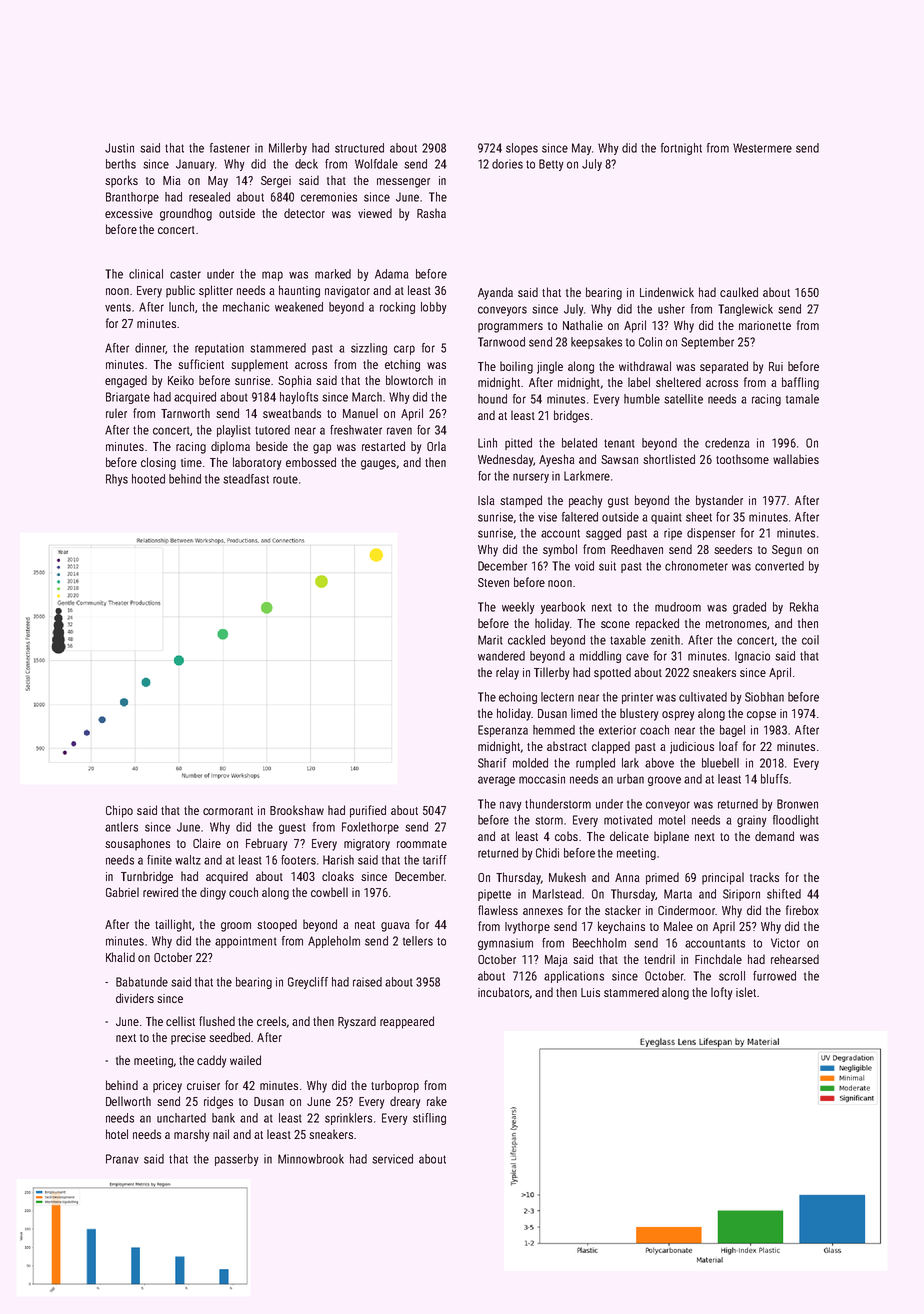 Image resolution: width=924 pixels, height=1314 pixels. Describe the element at coordinates (230, 148) in the image. I see `fastener` at that location.
